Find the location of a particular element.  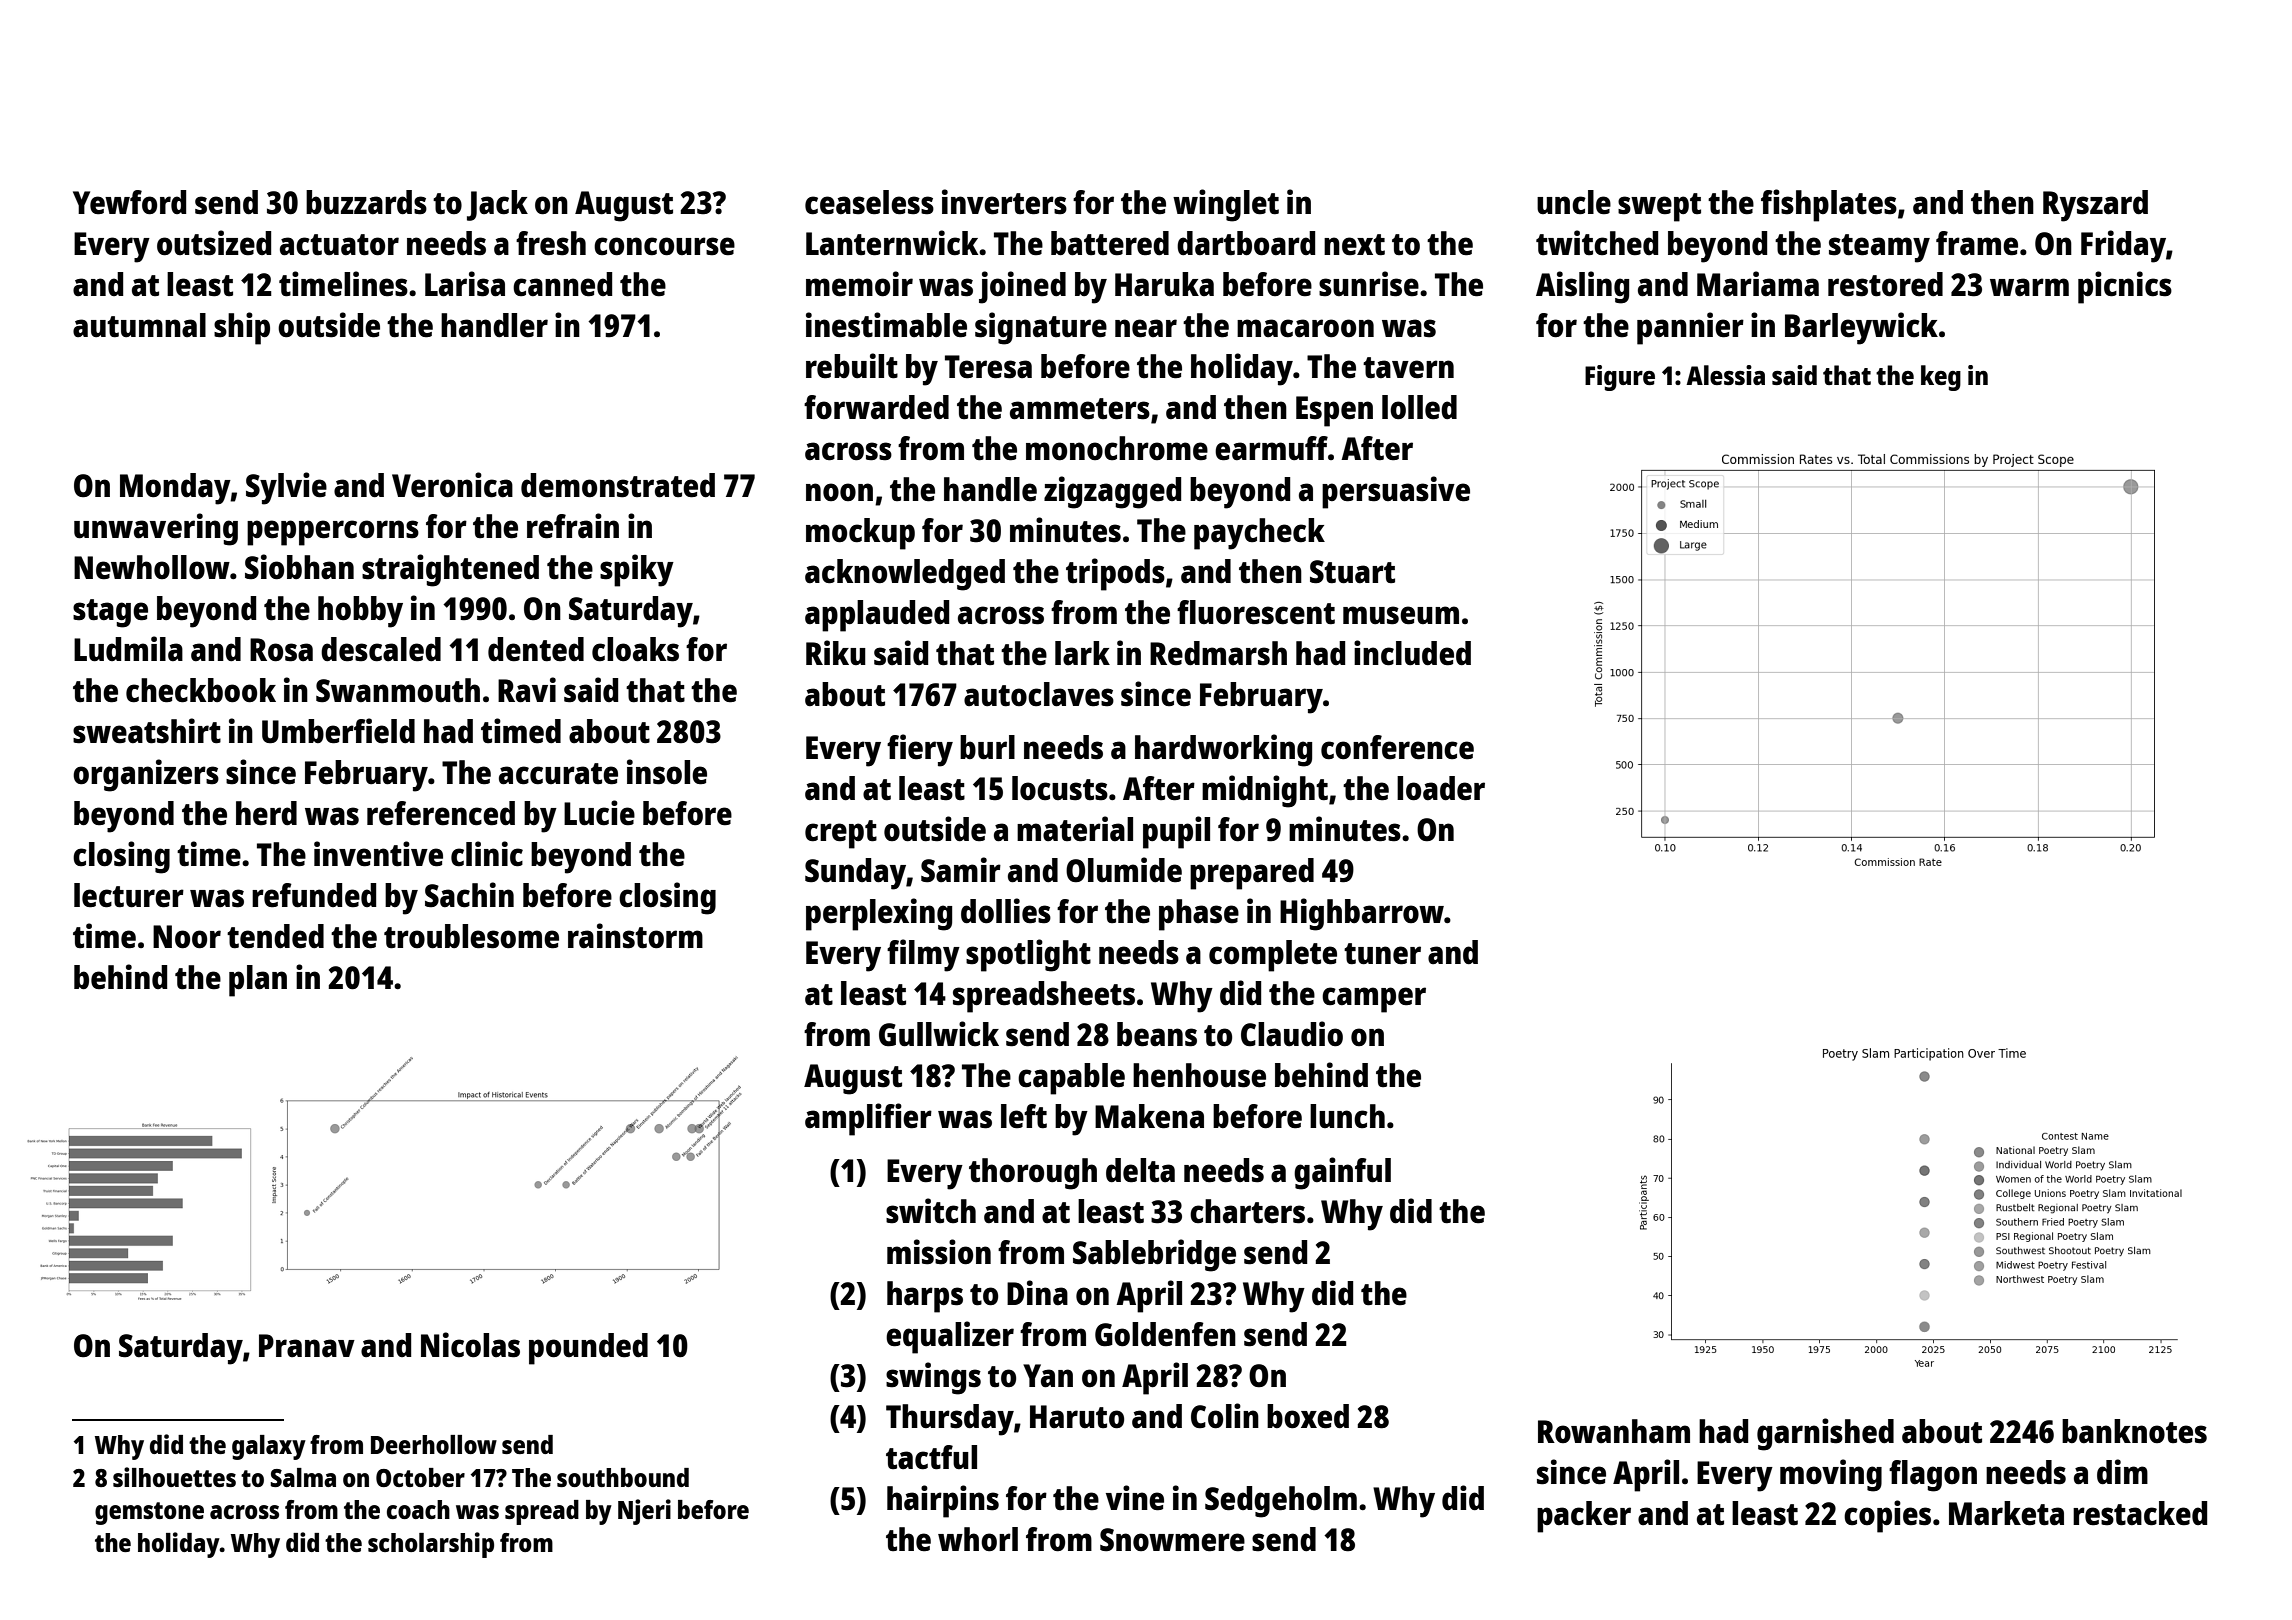

winglet is located at coordinates (1226, 205).
